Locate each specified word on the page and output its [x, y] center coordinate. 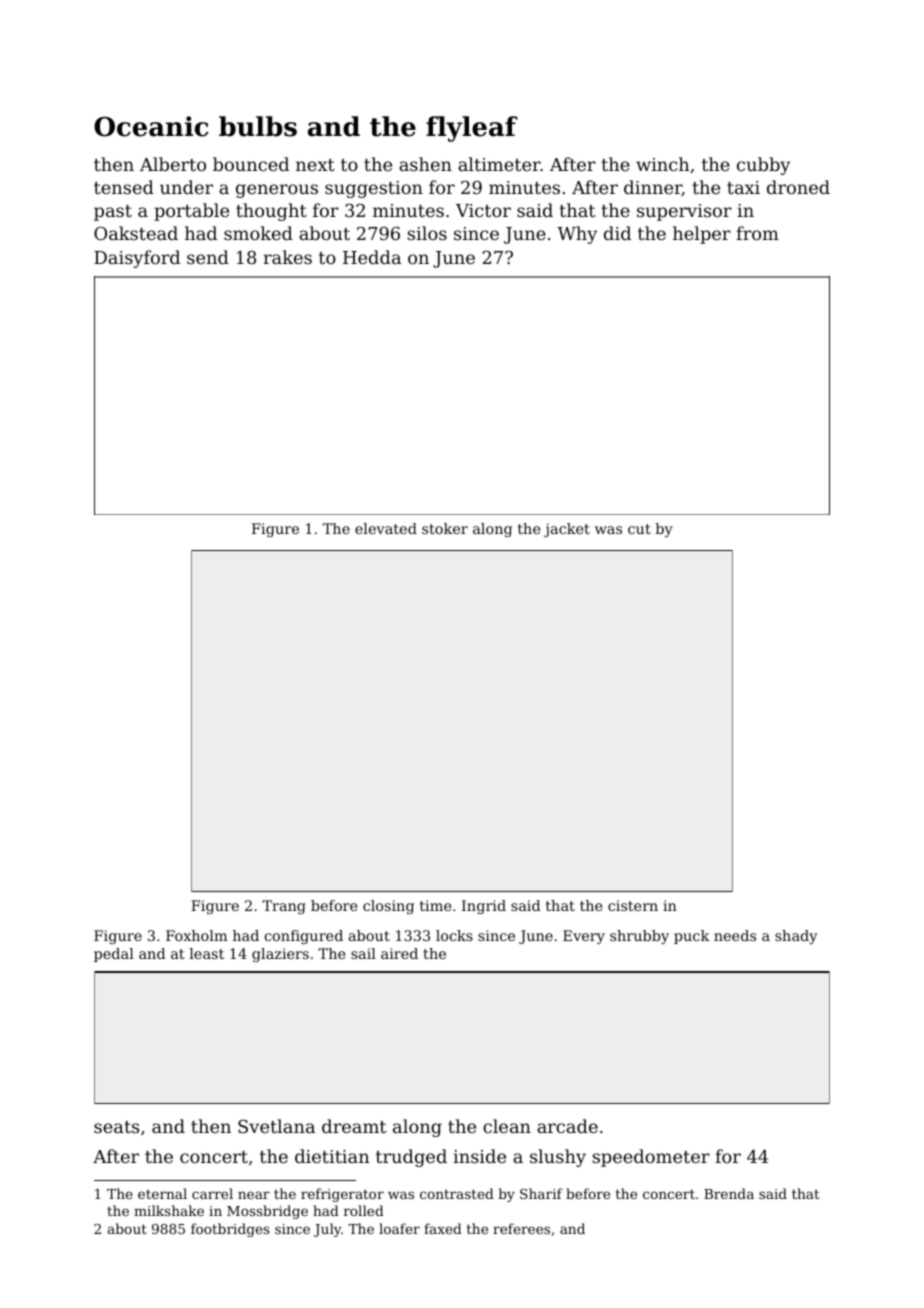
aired [399, 953]
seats [116, 1127]
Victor [483, 210]
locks [454, 935]
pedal [114, 955]
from [757, 233]
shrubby [639, 937]
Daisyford [137, 259]
